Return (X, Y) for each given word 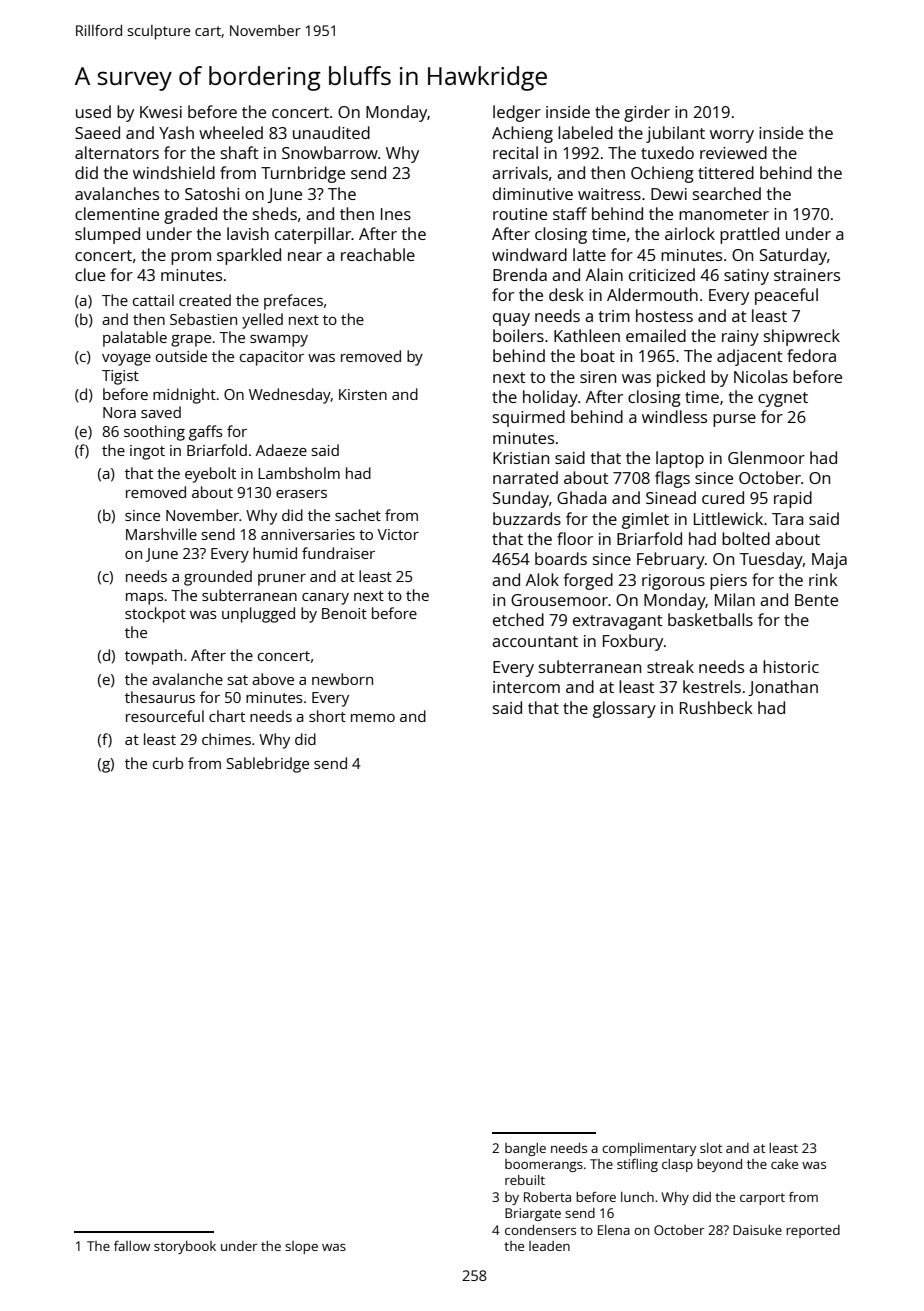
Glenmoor (766, 457)
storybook (185, 1247)
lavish (248, 233)
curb (168, 763)
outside (181, 356)
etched (518, 619)
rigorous (673, 582)
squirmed (529, 418)
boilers (518, 335)
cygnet (783, 399)
